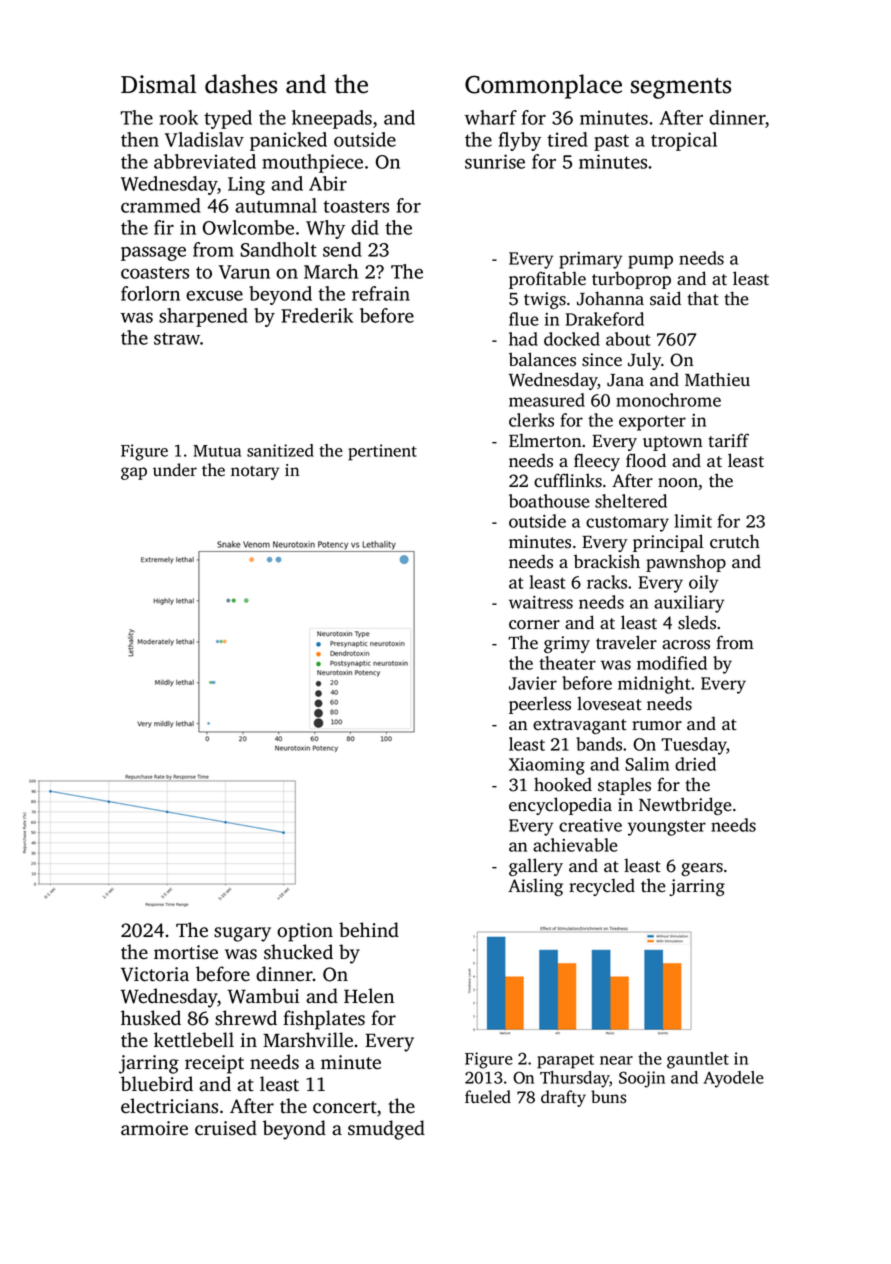  I want to click on boathouse, so click(549, 501).
